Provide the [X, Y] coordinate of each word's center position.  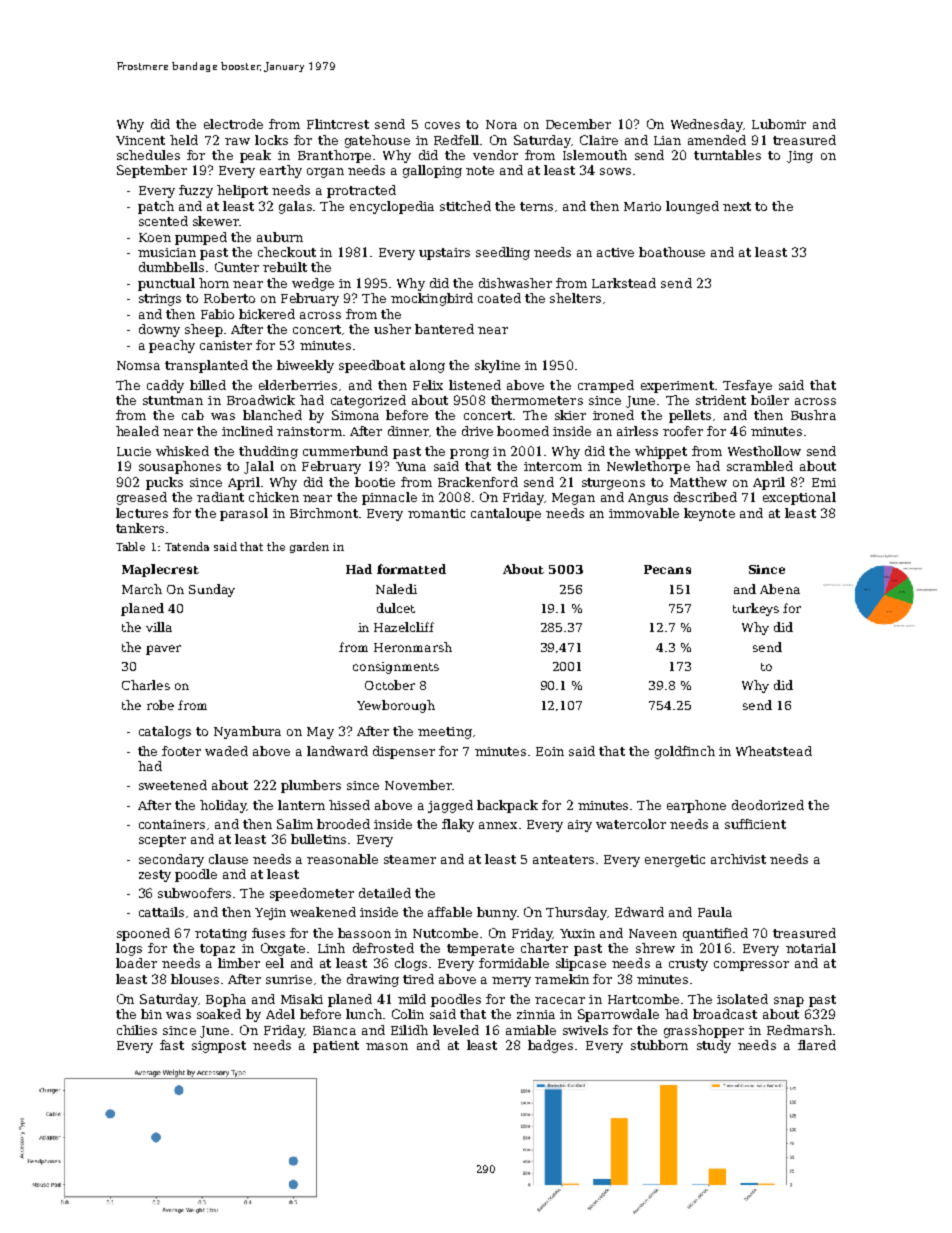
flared [817, 1045]
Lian [667, 140]
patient [336, 1047]
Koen [155, 237]
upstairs [444, 254]
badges [550, 1046]
